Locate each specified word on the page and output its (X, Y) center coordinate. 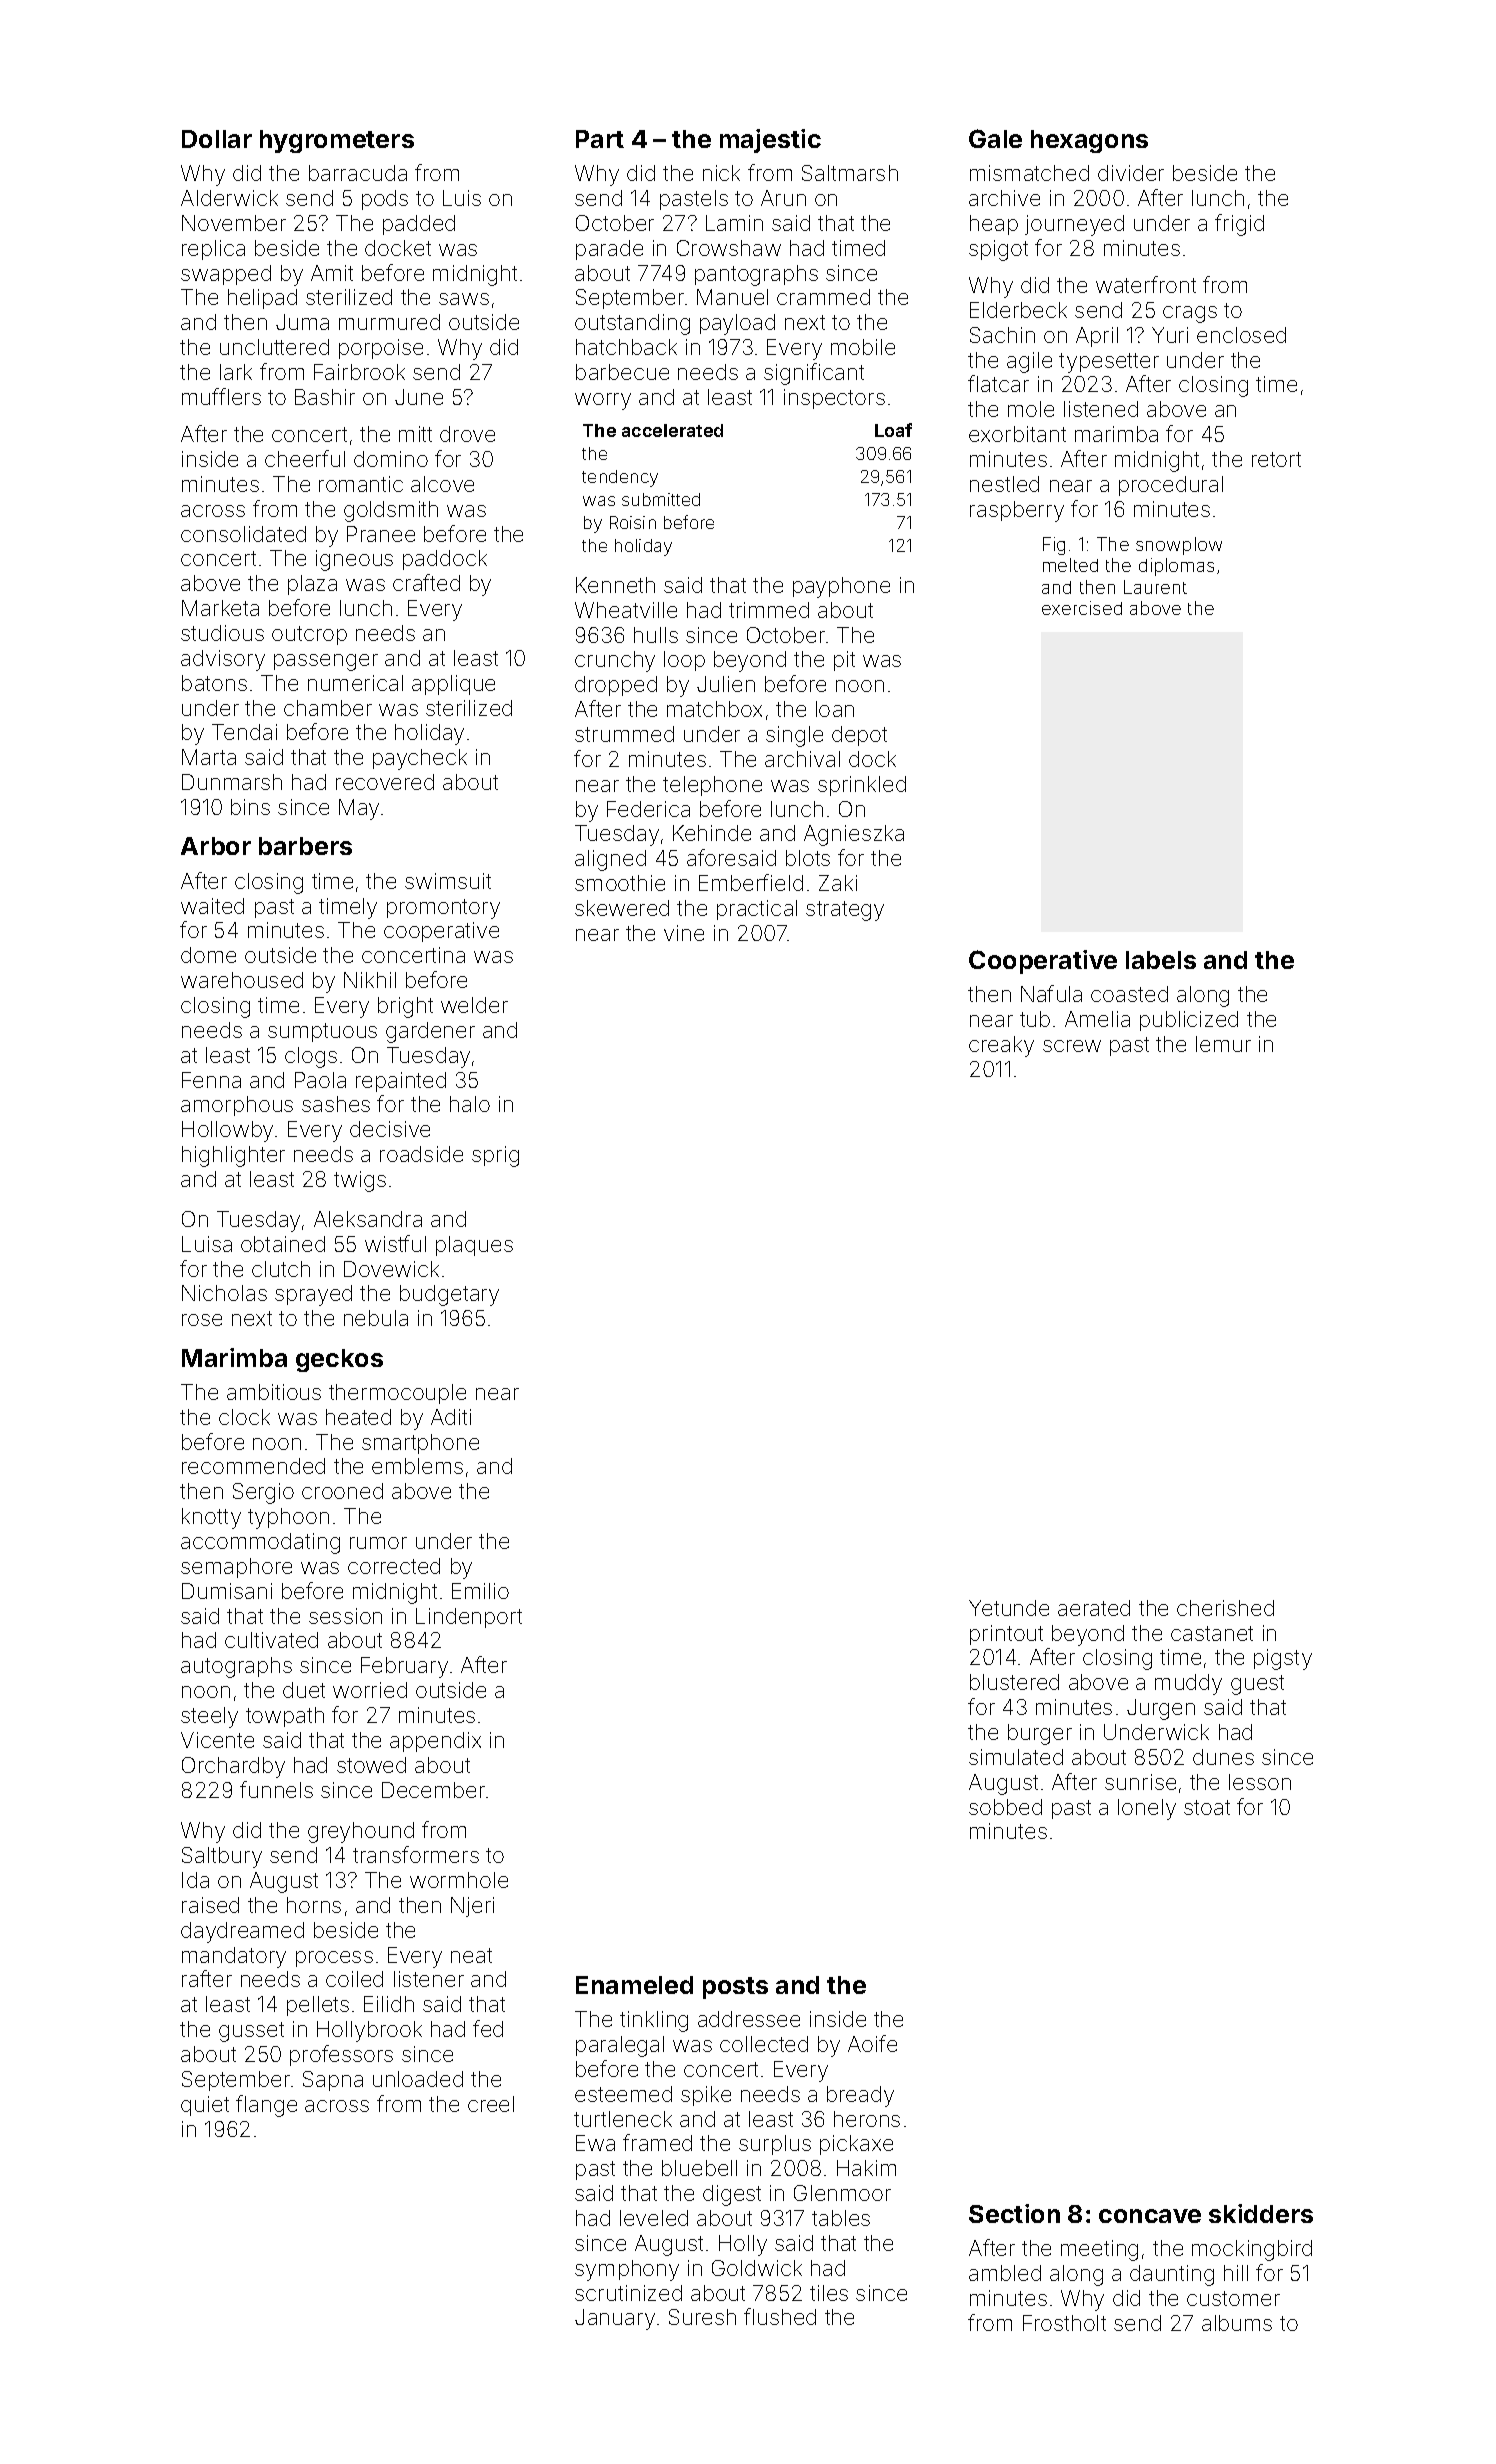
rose (202, 1320)
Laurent (1155, 587)
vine (684, 933)
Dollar (217, 139)
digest (732, 2195)
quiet (205, 2106)
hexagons (1089, 141)
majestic (770, 141)
